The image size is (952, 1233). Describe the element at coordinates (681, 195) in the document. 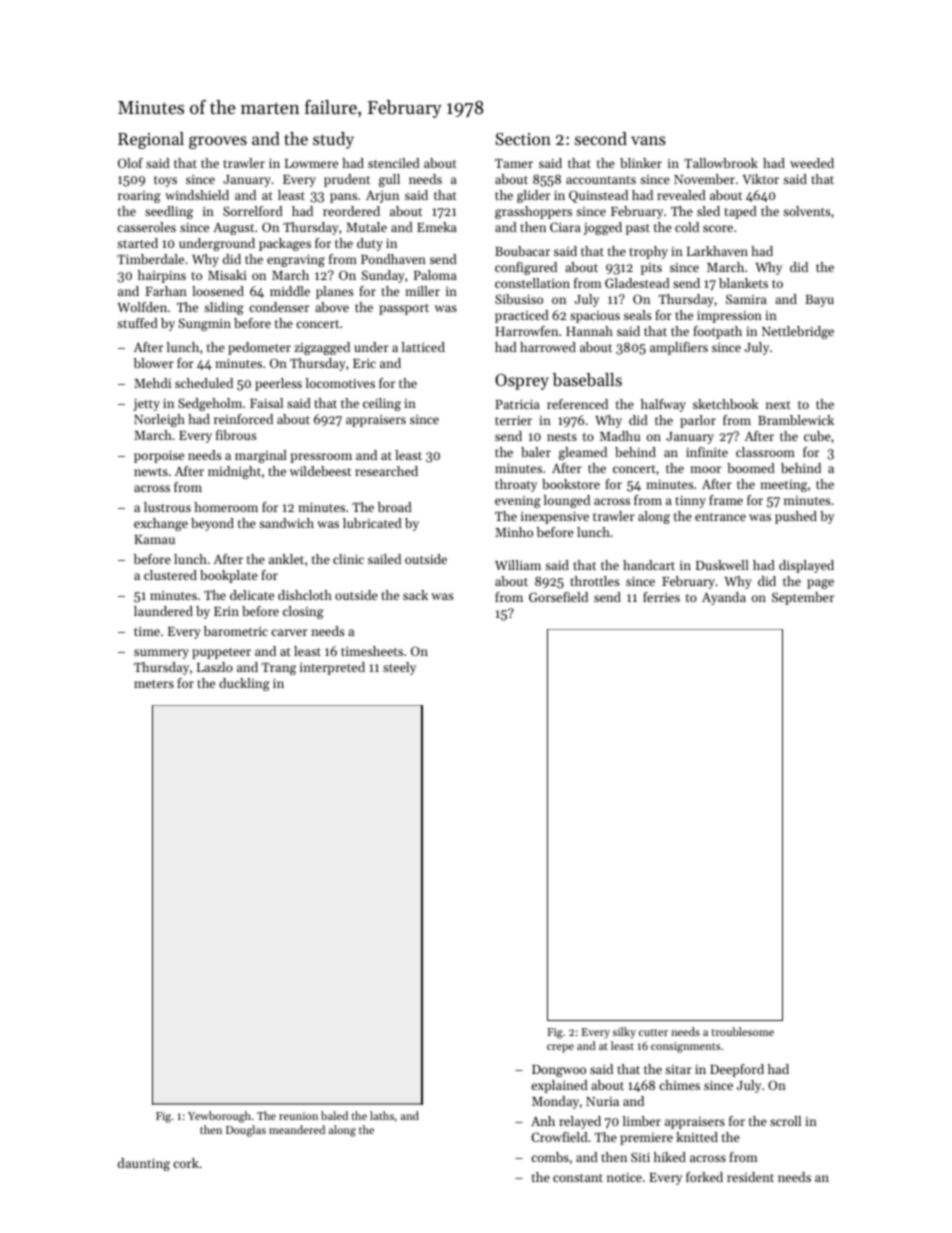

I see `revealed` at that location.
